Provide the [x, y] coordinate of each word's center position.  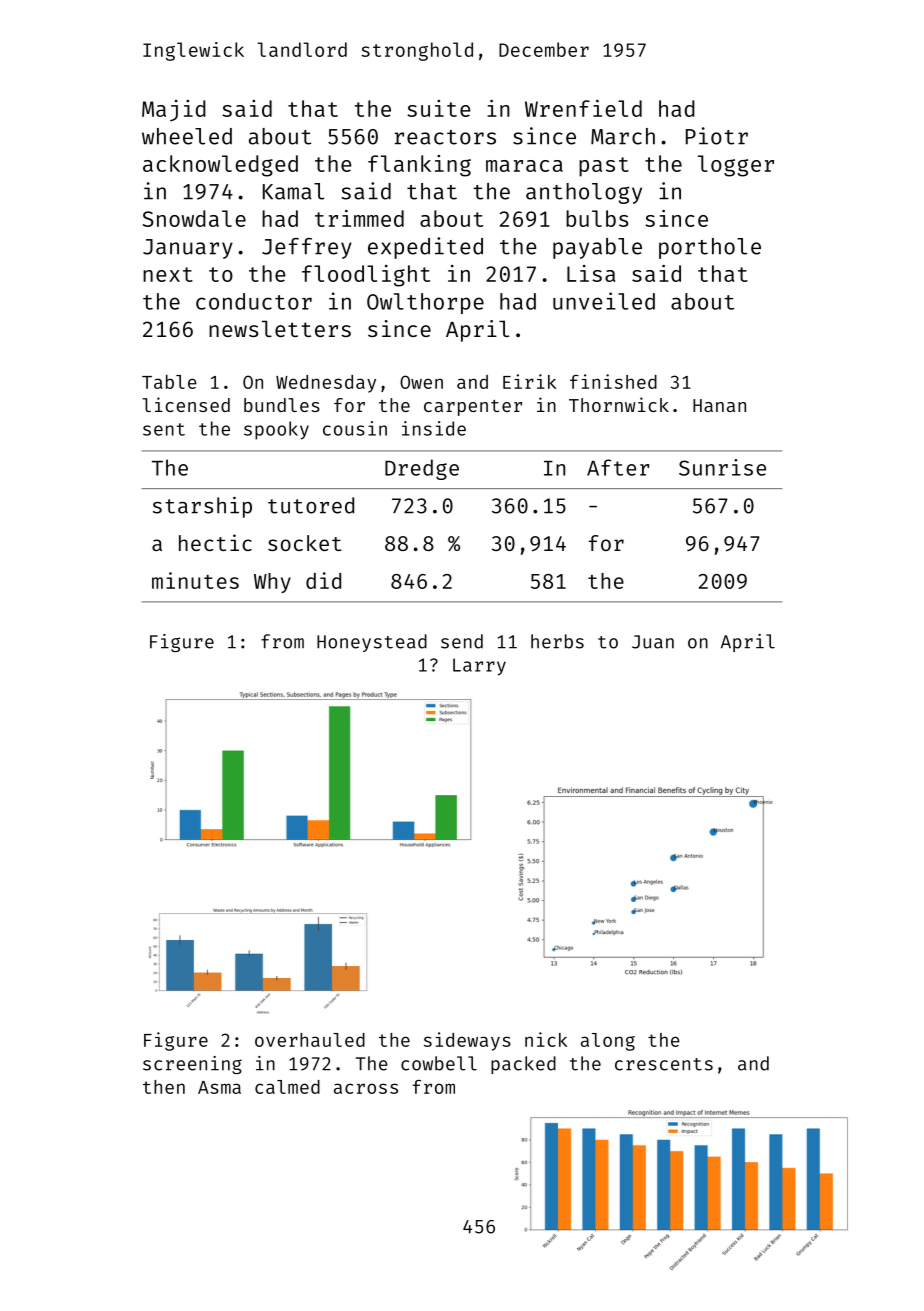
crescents [664, 1064]
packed [523, 1065]
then [164, 1087]
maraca [524, 166]
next [168, 274]
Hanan [719, 405]
